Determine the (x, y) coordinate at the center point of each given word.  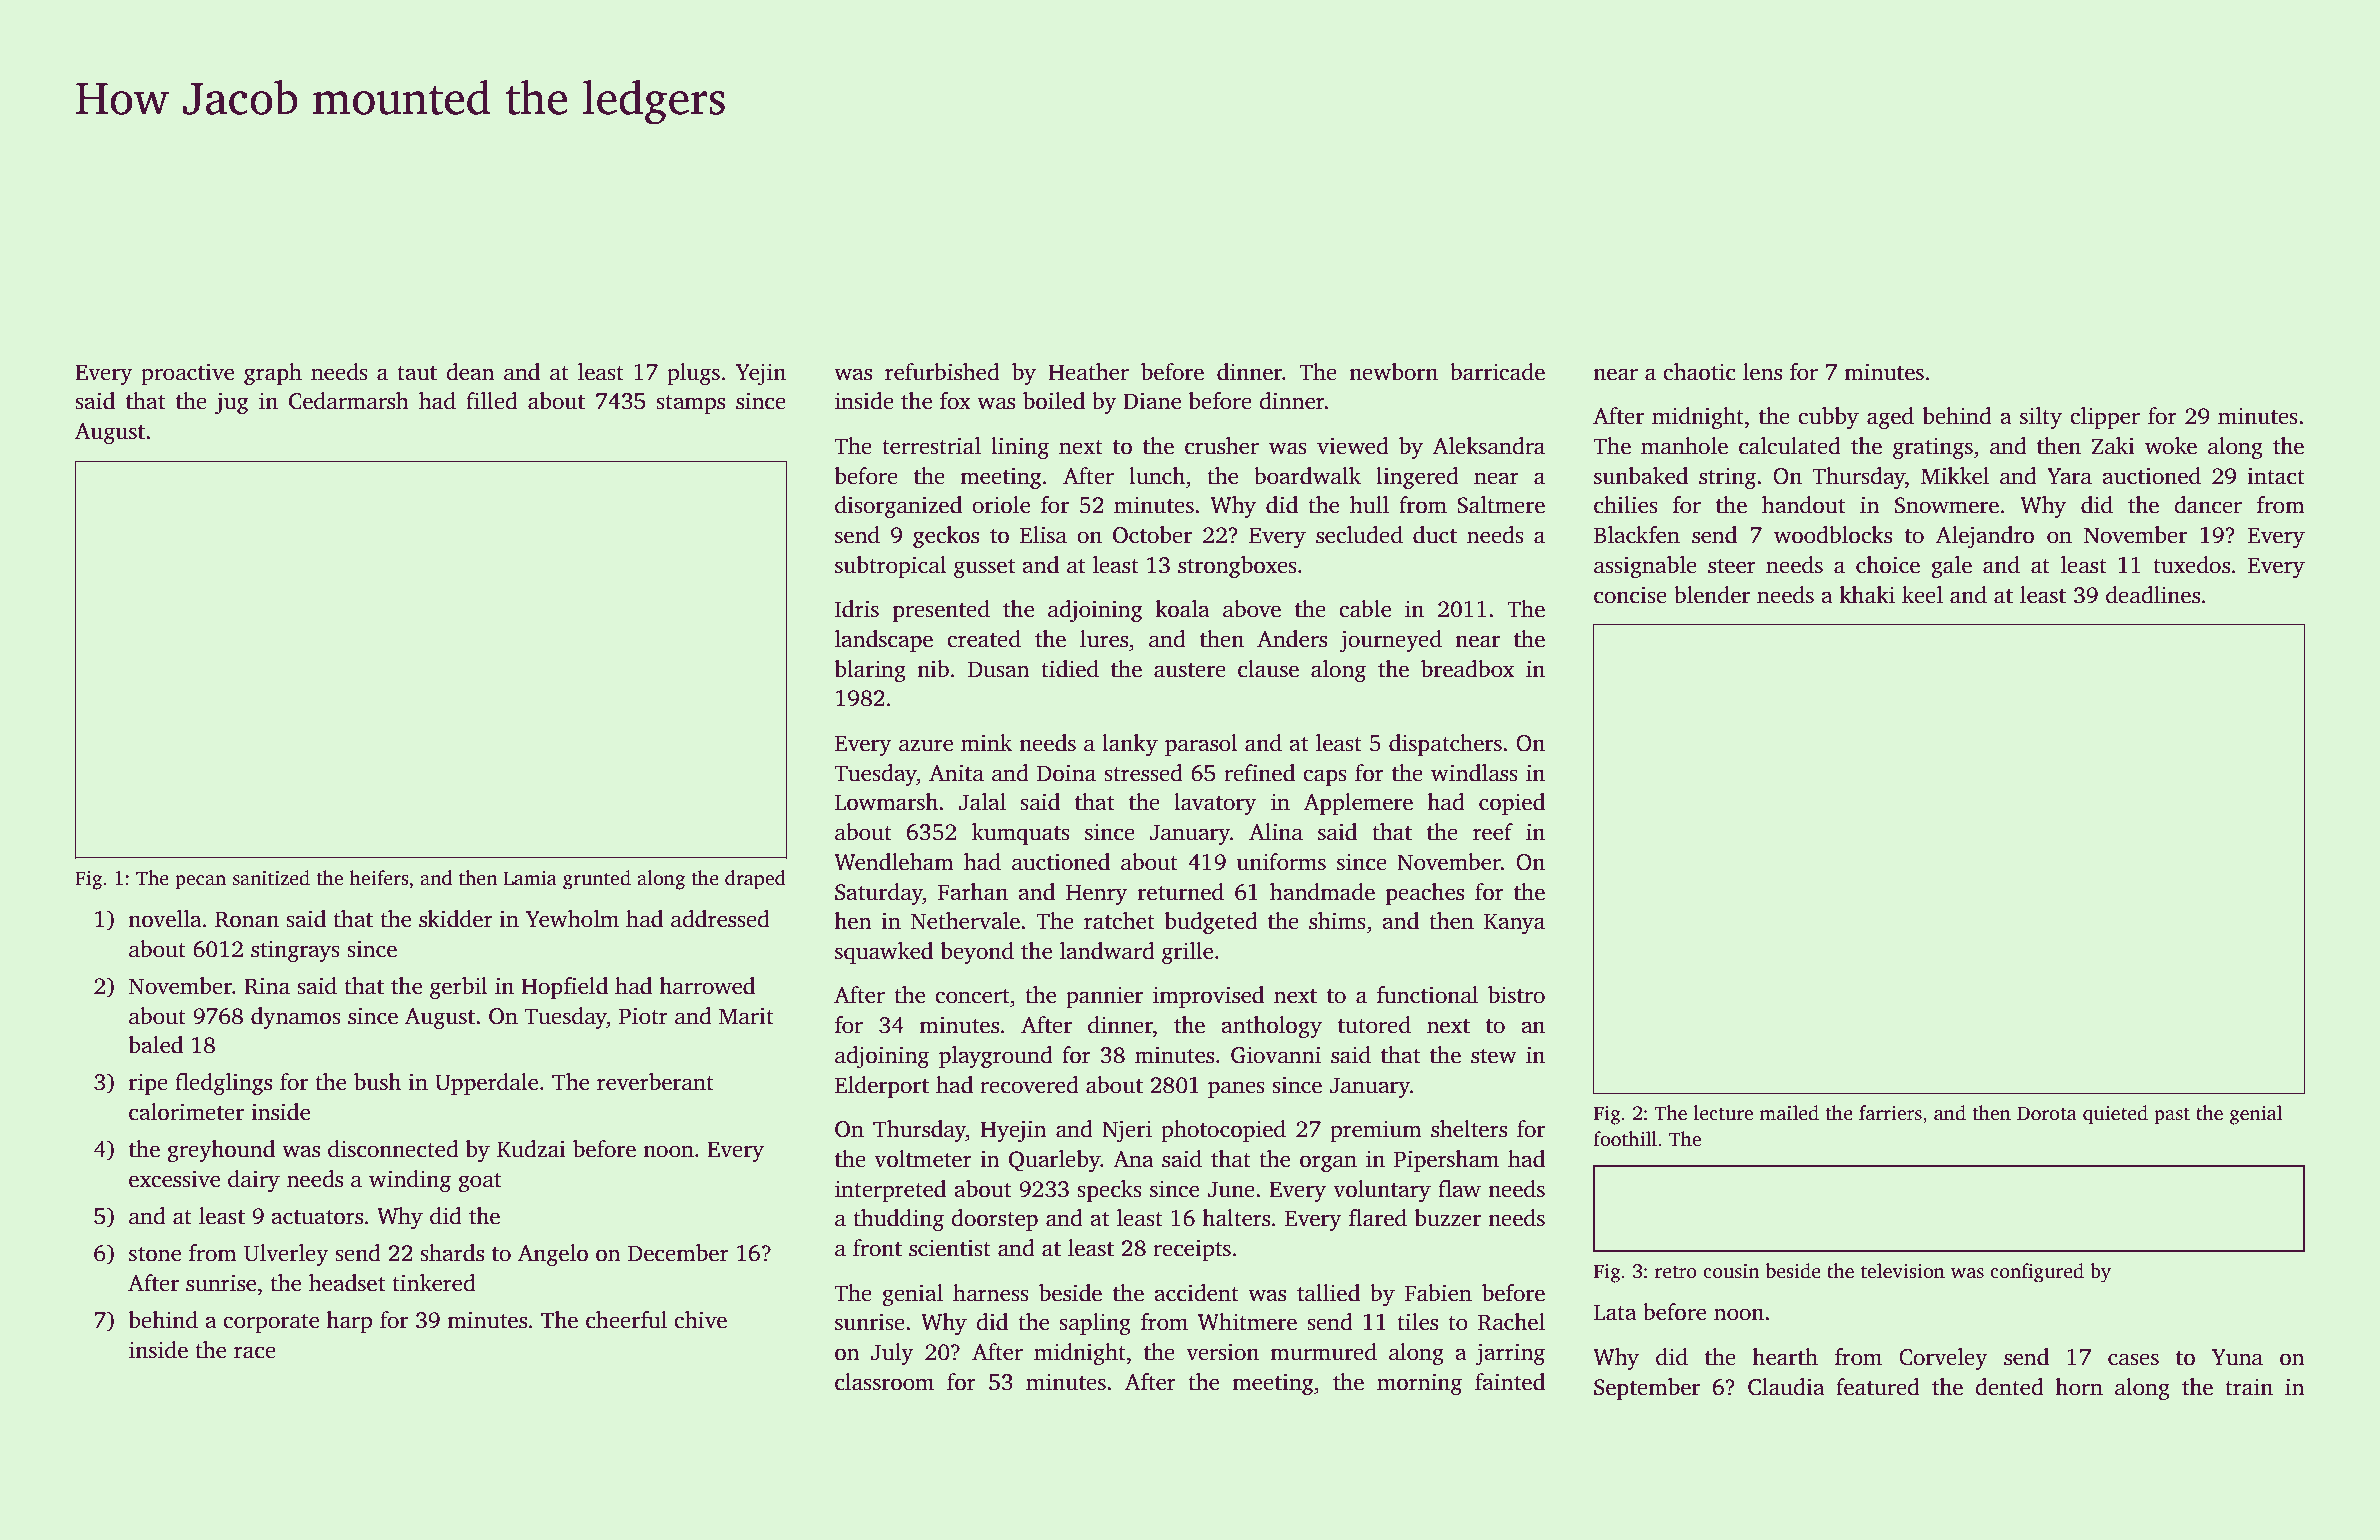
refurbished (942, 372)
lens (1762, 372)
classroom (884, 1382)
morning (1419, 1384)
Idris (857, 609)
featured (1878, 1387)
